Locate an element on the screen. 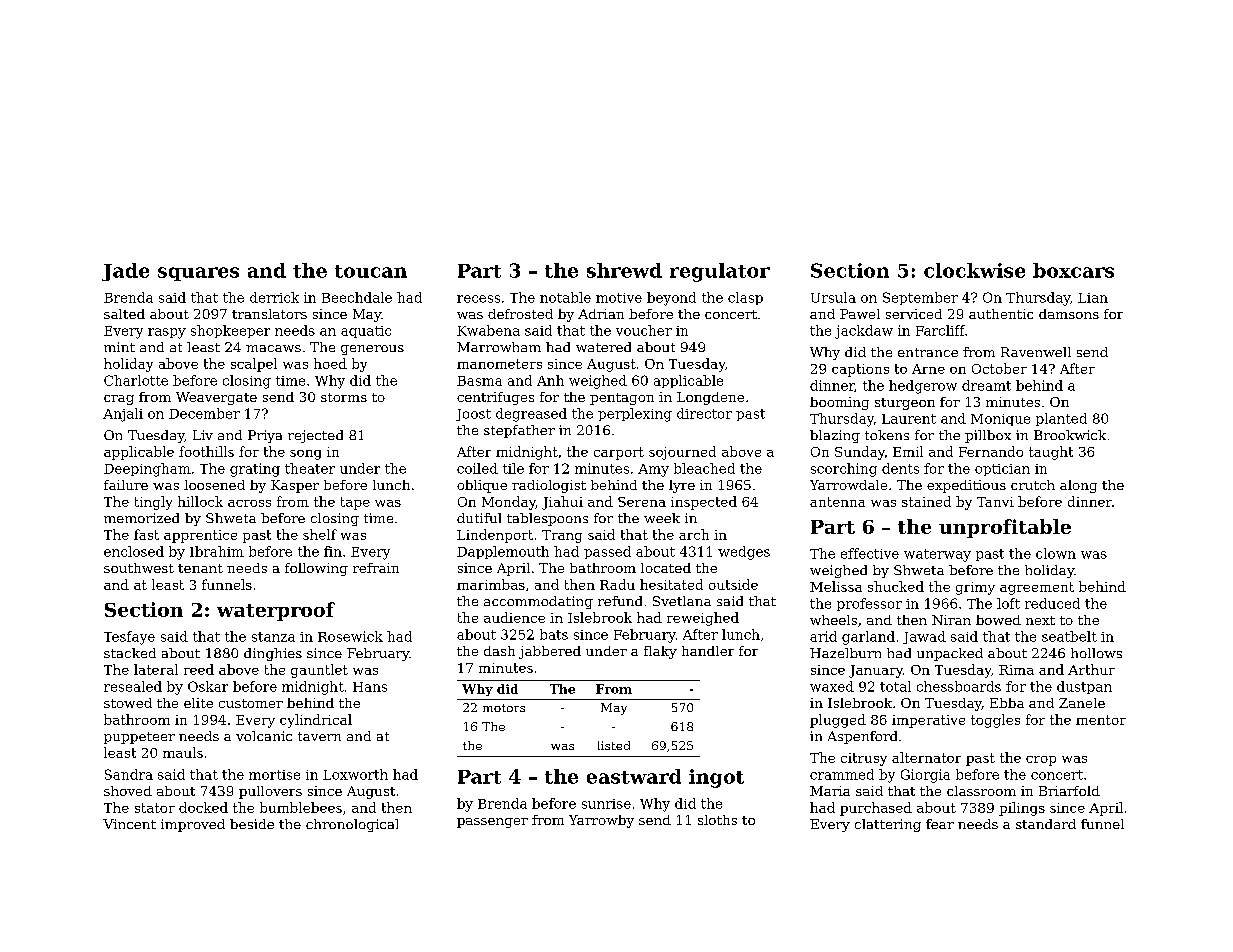  October is located at coordinates (999, 368).
